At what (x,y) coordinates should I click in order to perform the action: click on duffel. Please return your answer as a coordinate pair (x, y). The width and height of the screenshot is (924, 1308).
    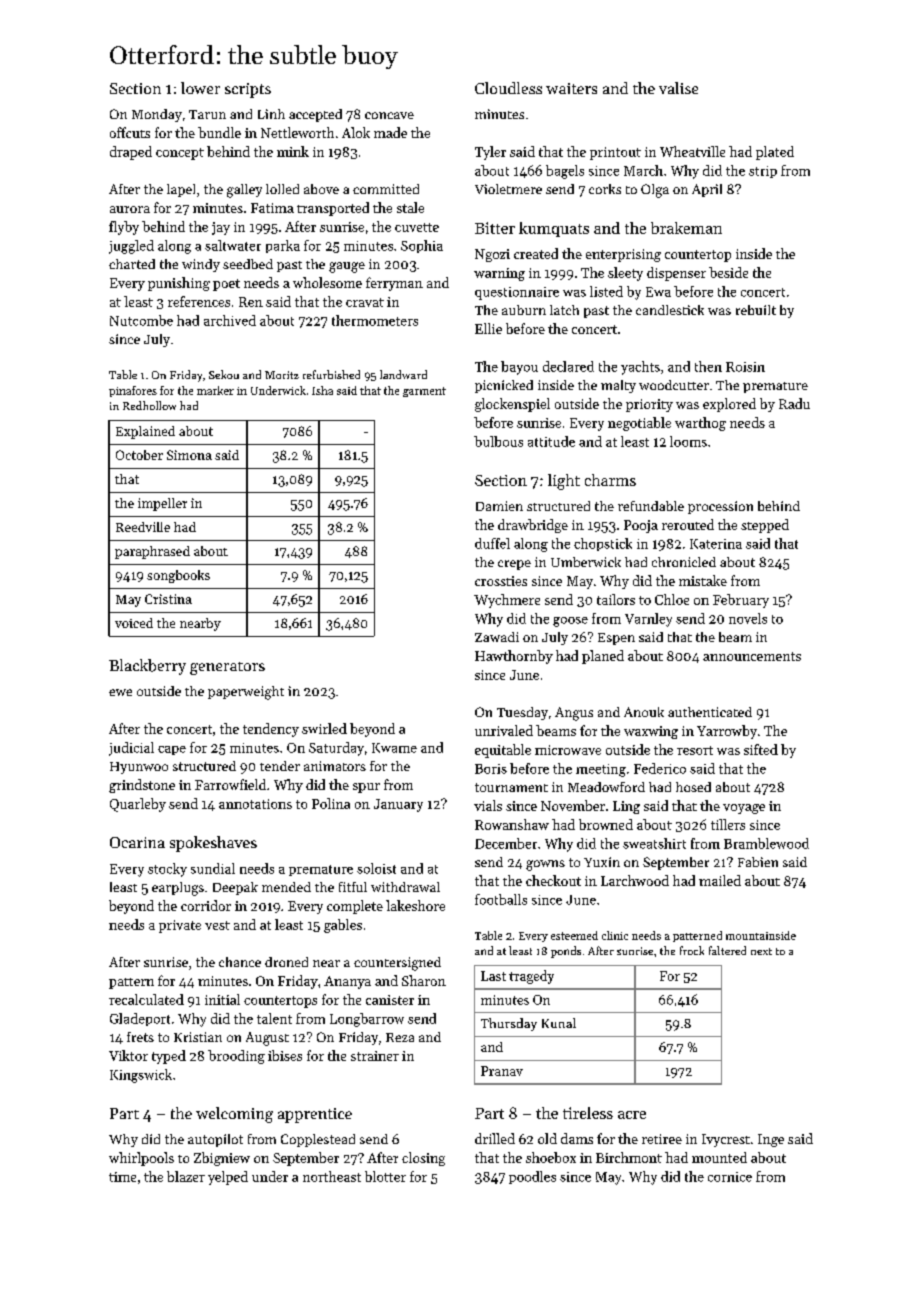
    Looking at the image, I should click on (492, 543).
